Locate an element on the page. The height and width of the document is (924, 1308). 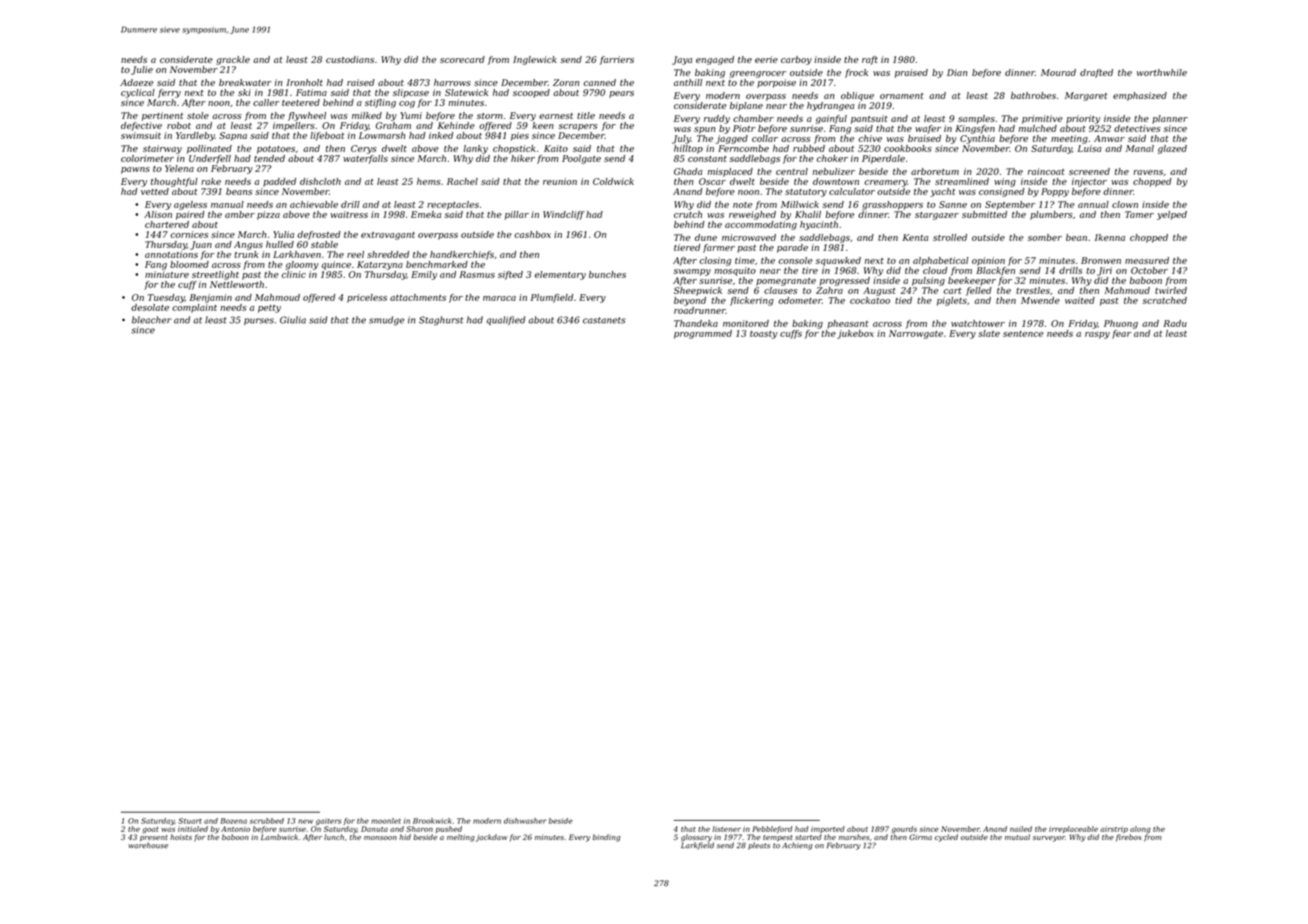
Stuart is located at coordinates (189, 821).
